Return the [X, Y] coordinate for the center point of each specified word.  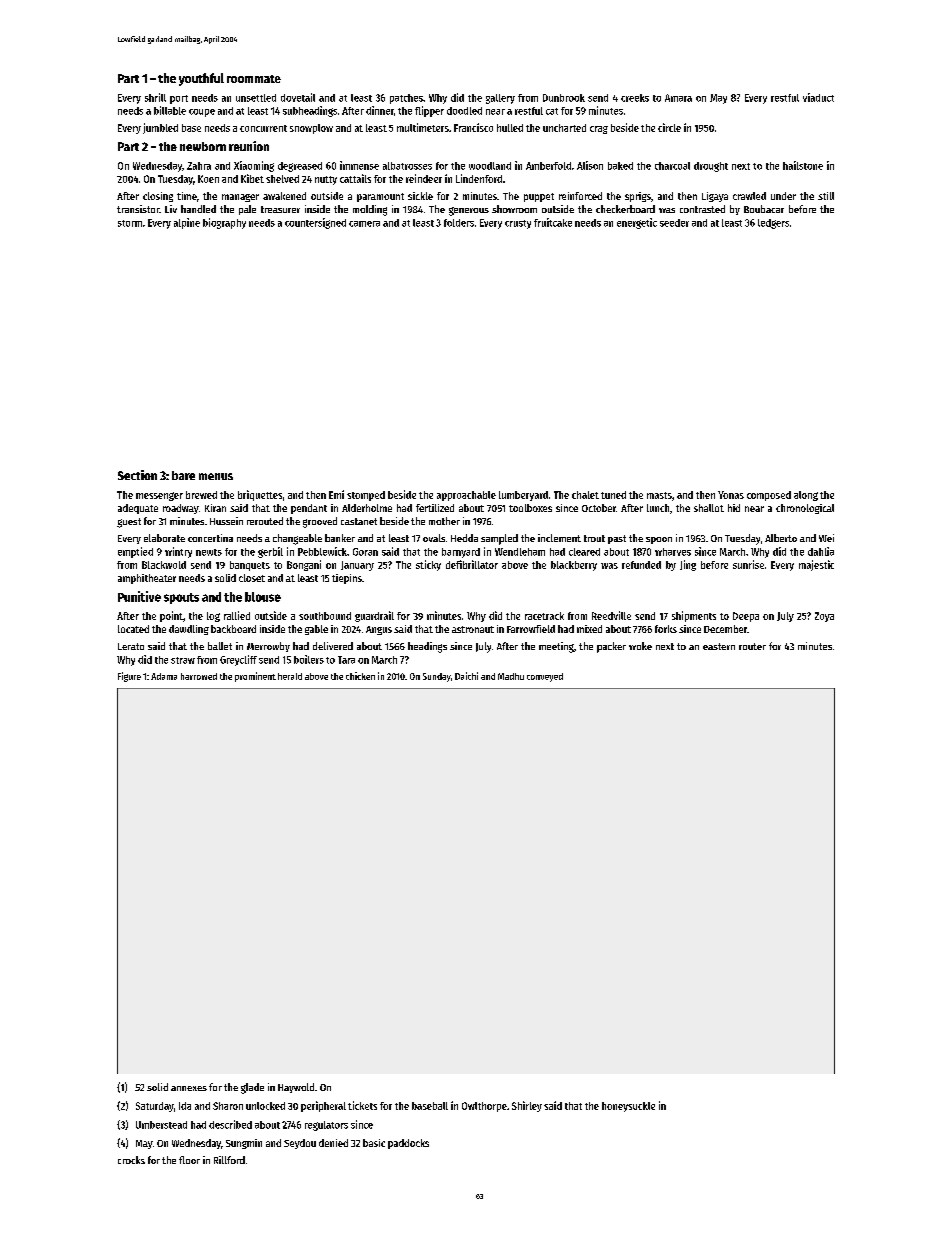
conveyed [545, 677]
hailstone [803, 165]
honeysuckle [628, 1107]
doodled [464, 111]
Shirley [527, 1106]
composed [769, 496]
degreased [300, 167]
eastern [719, 646]
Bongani [304, 565]
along [806, 496]
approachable [466, 496]
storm [130, 223]
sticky [428, 565]
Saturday [155, 1107]
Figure [129, 677]
